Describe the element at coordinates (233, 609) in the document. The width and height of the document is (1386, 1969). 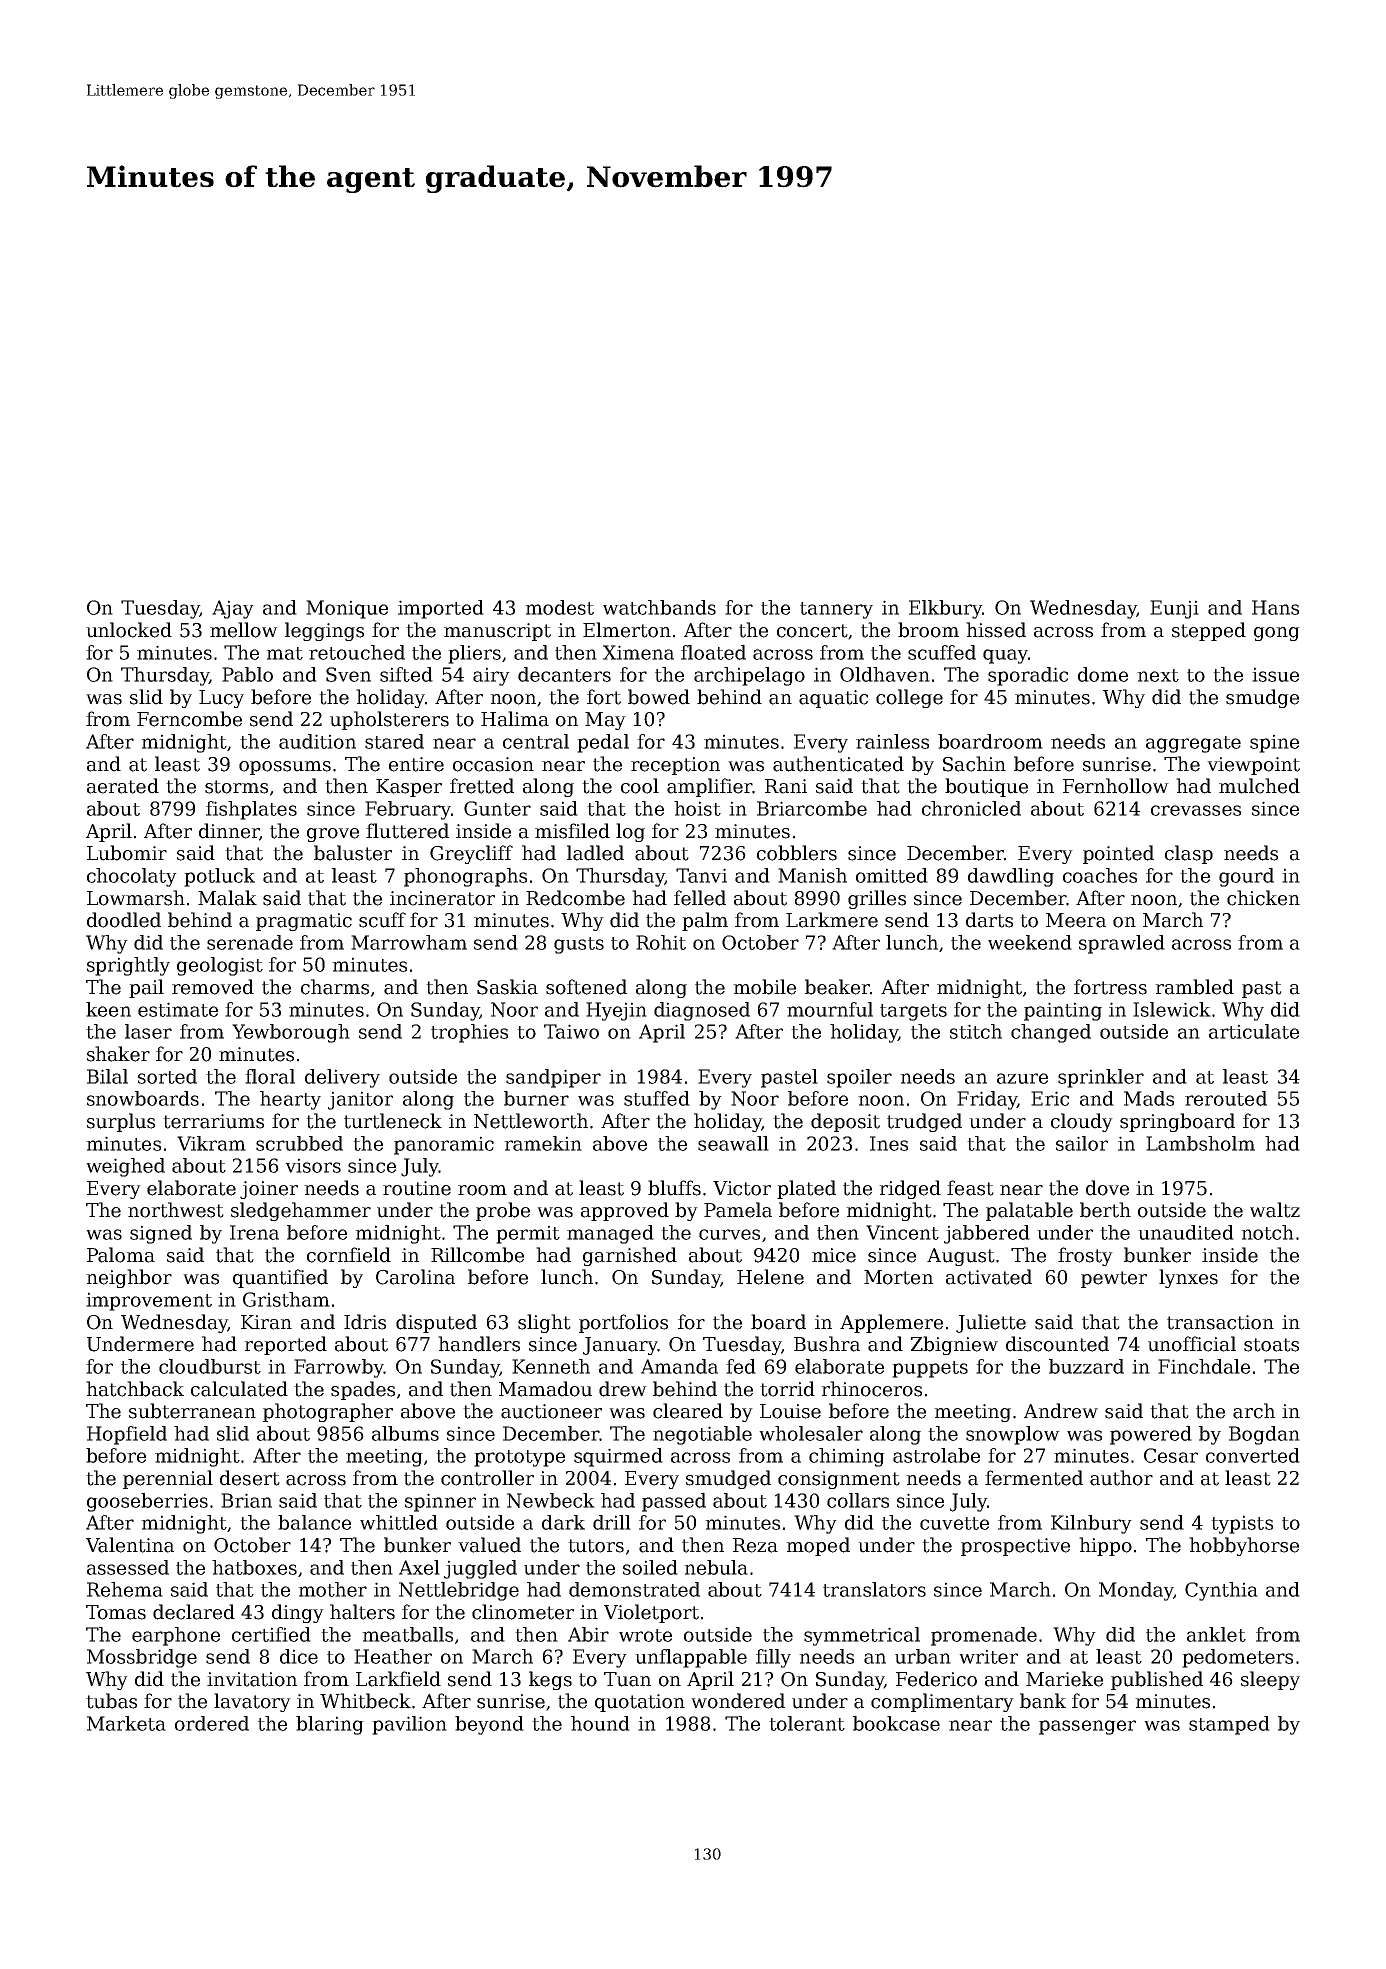
I see `Ajay` at that location.
